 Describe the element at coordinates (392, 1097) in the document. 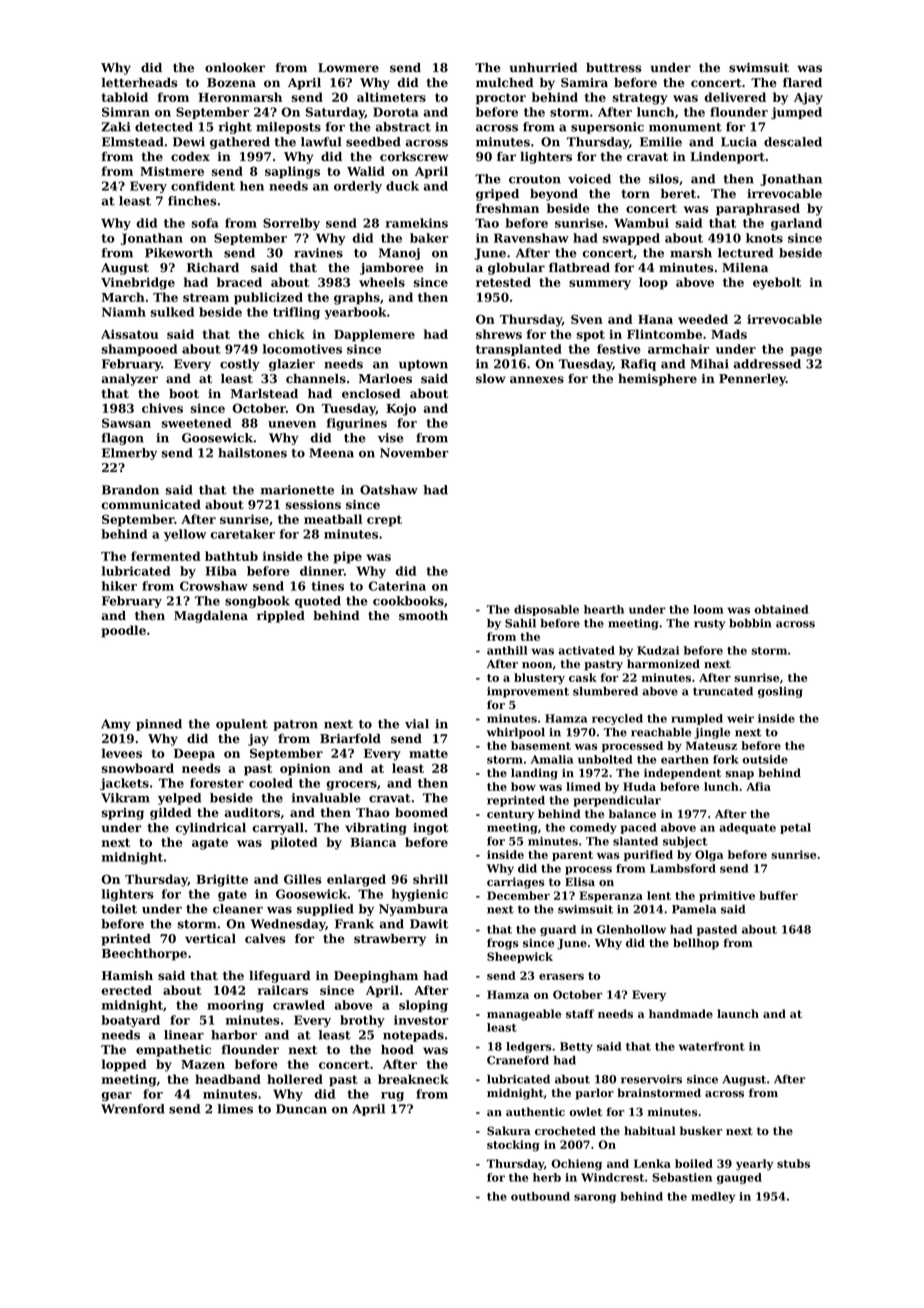

I see `rug` at that location.
